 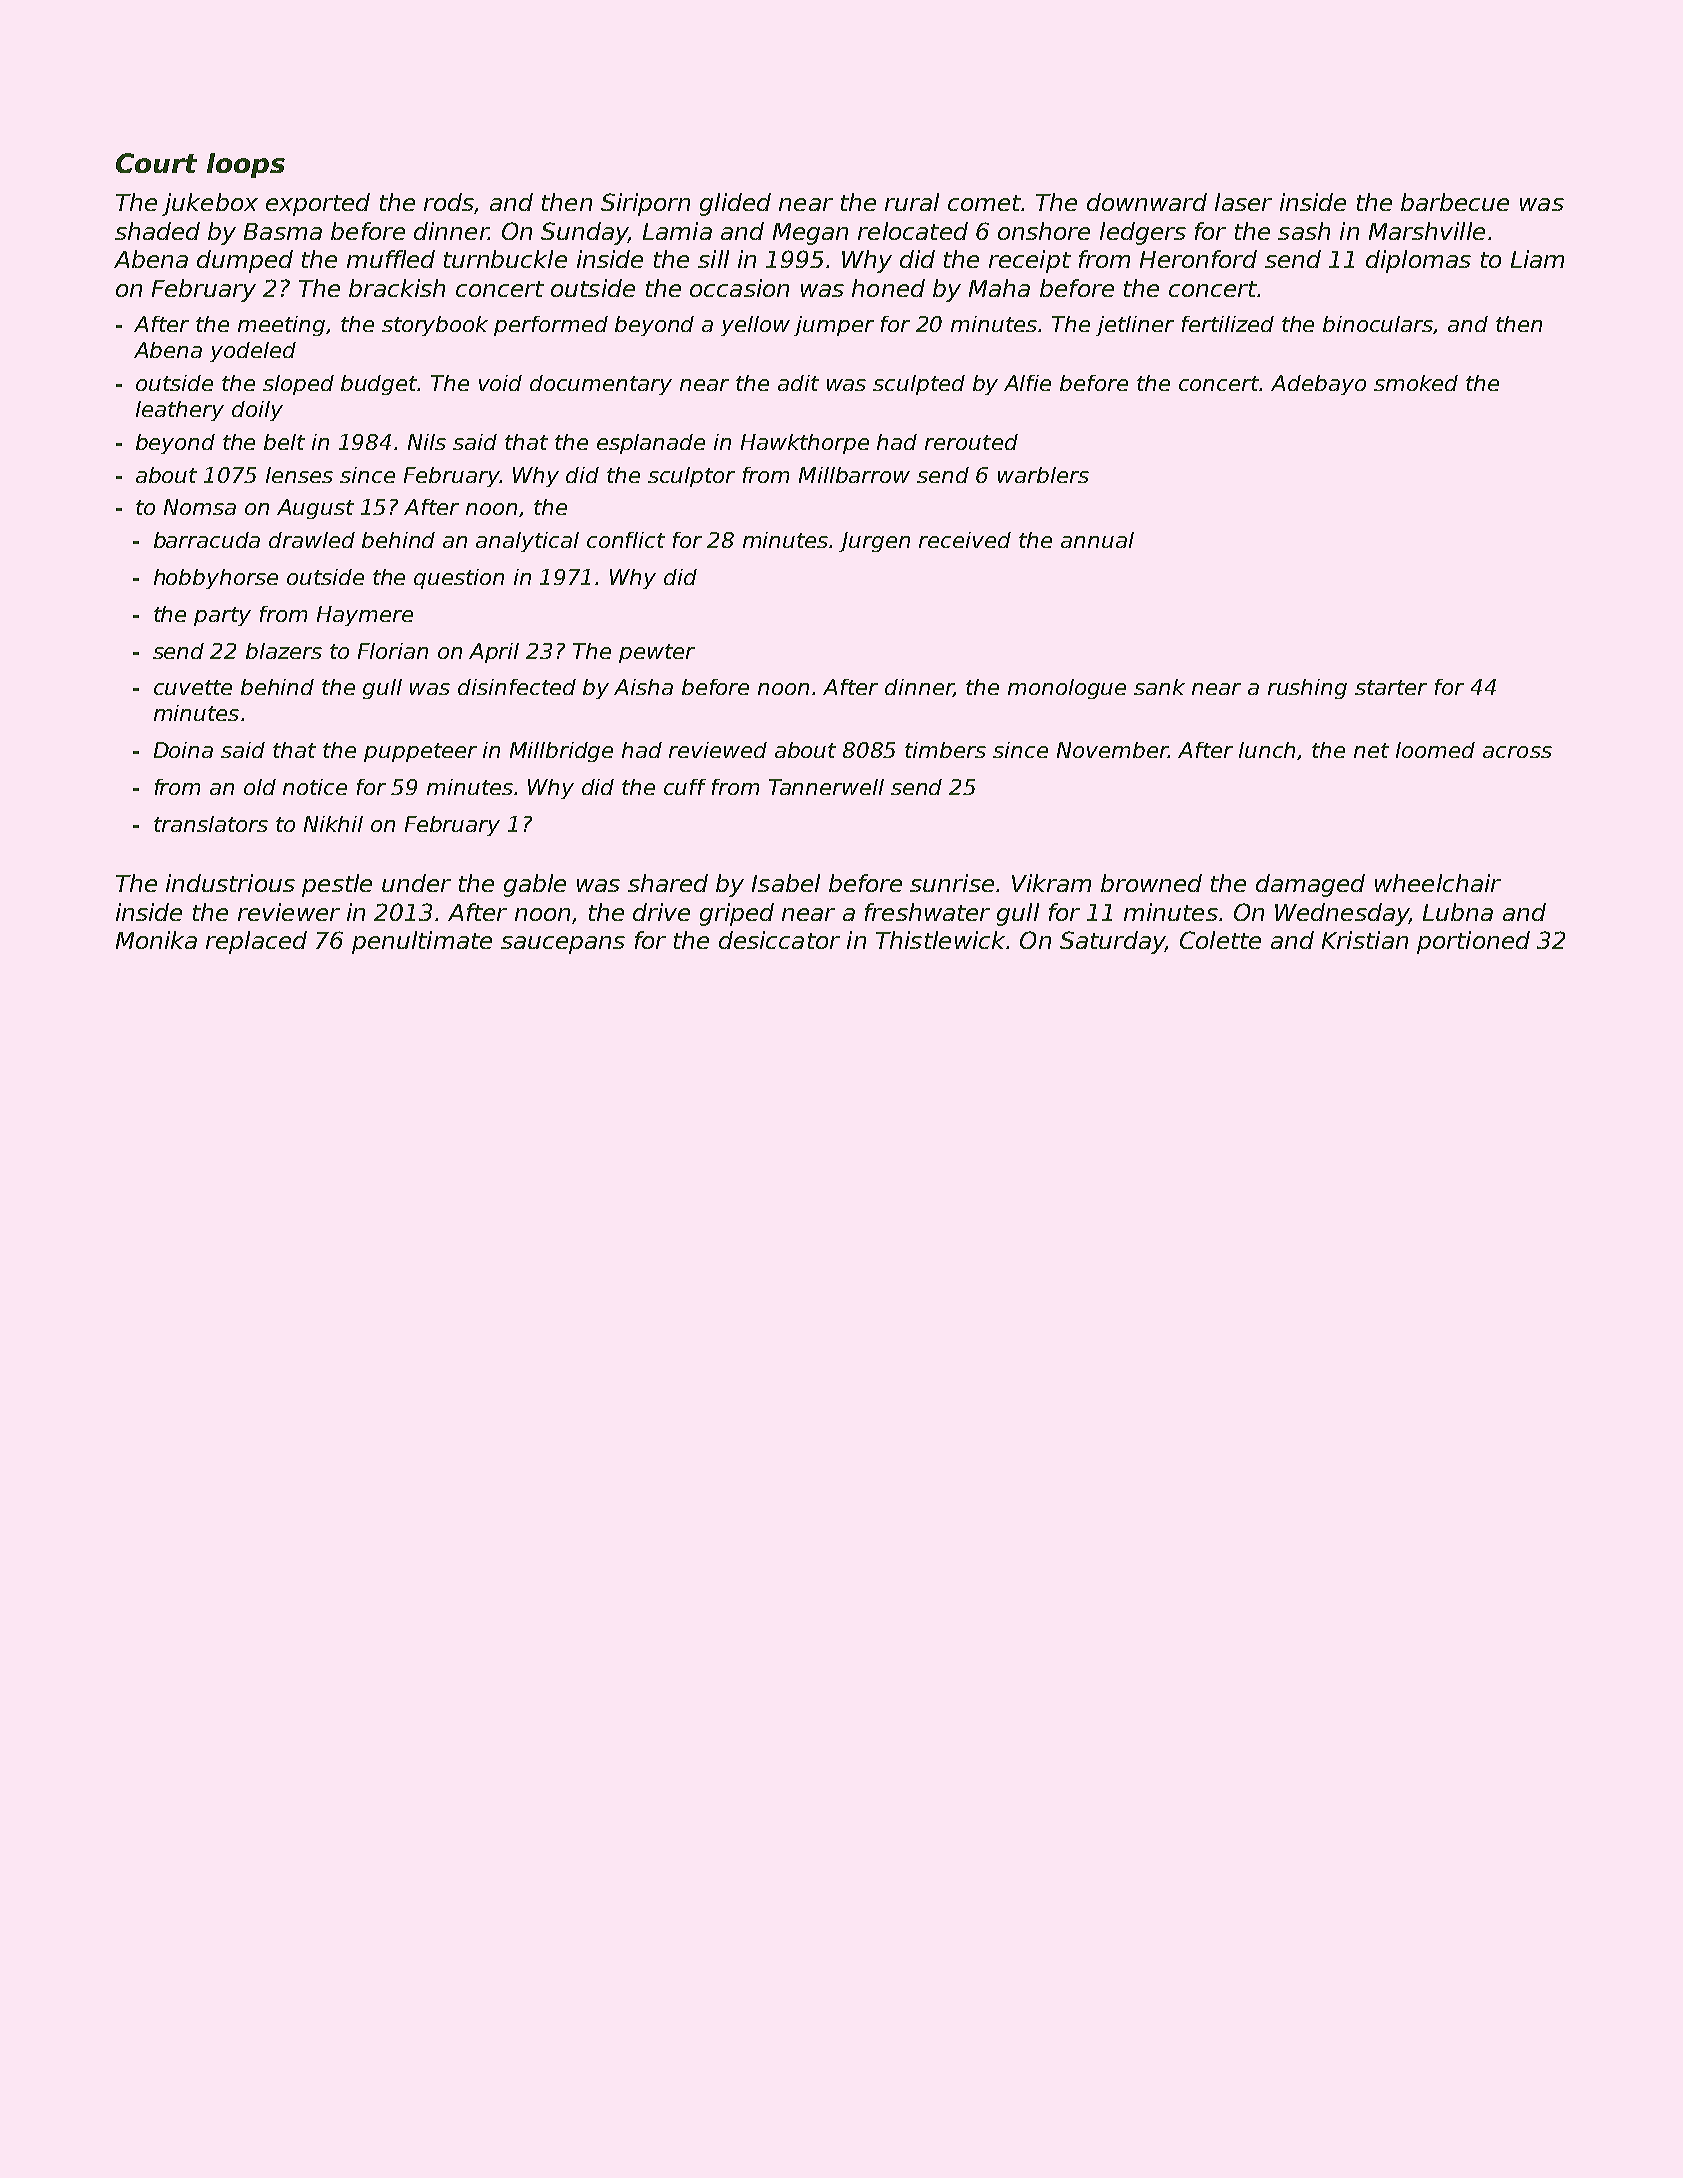 I want to click on notice, so click(x=315, y=787).
